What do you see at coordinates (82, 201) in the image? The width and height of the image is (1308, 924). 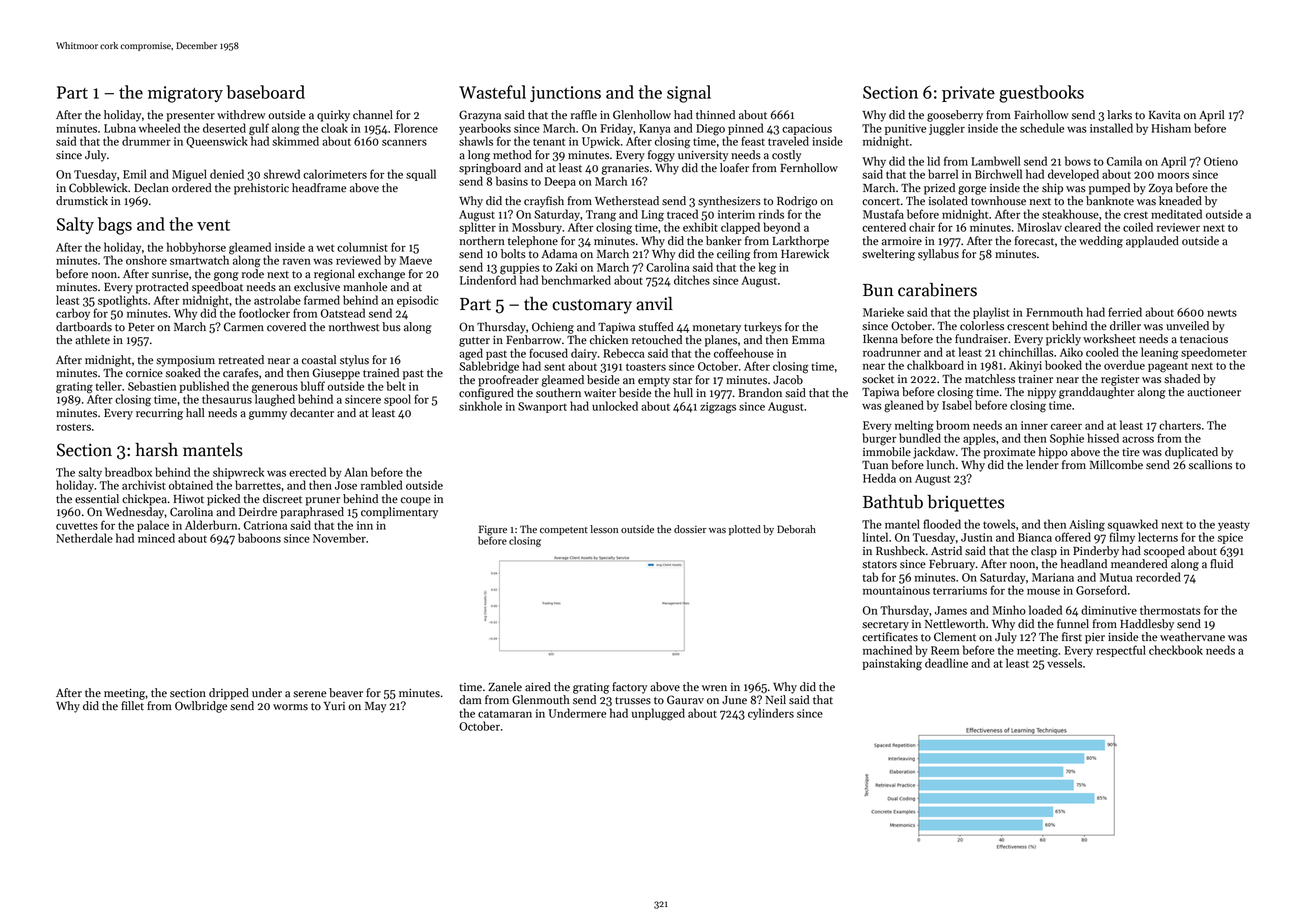 I see `drumstick` at bounding box center [82, 201].
